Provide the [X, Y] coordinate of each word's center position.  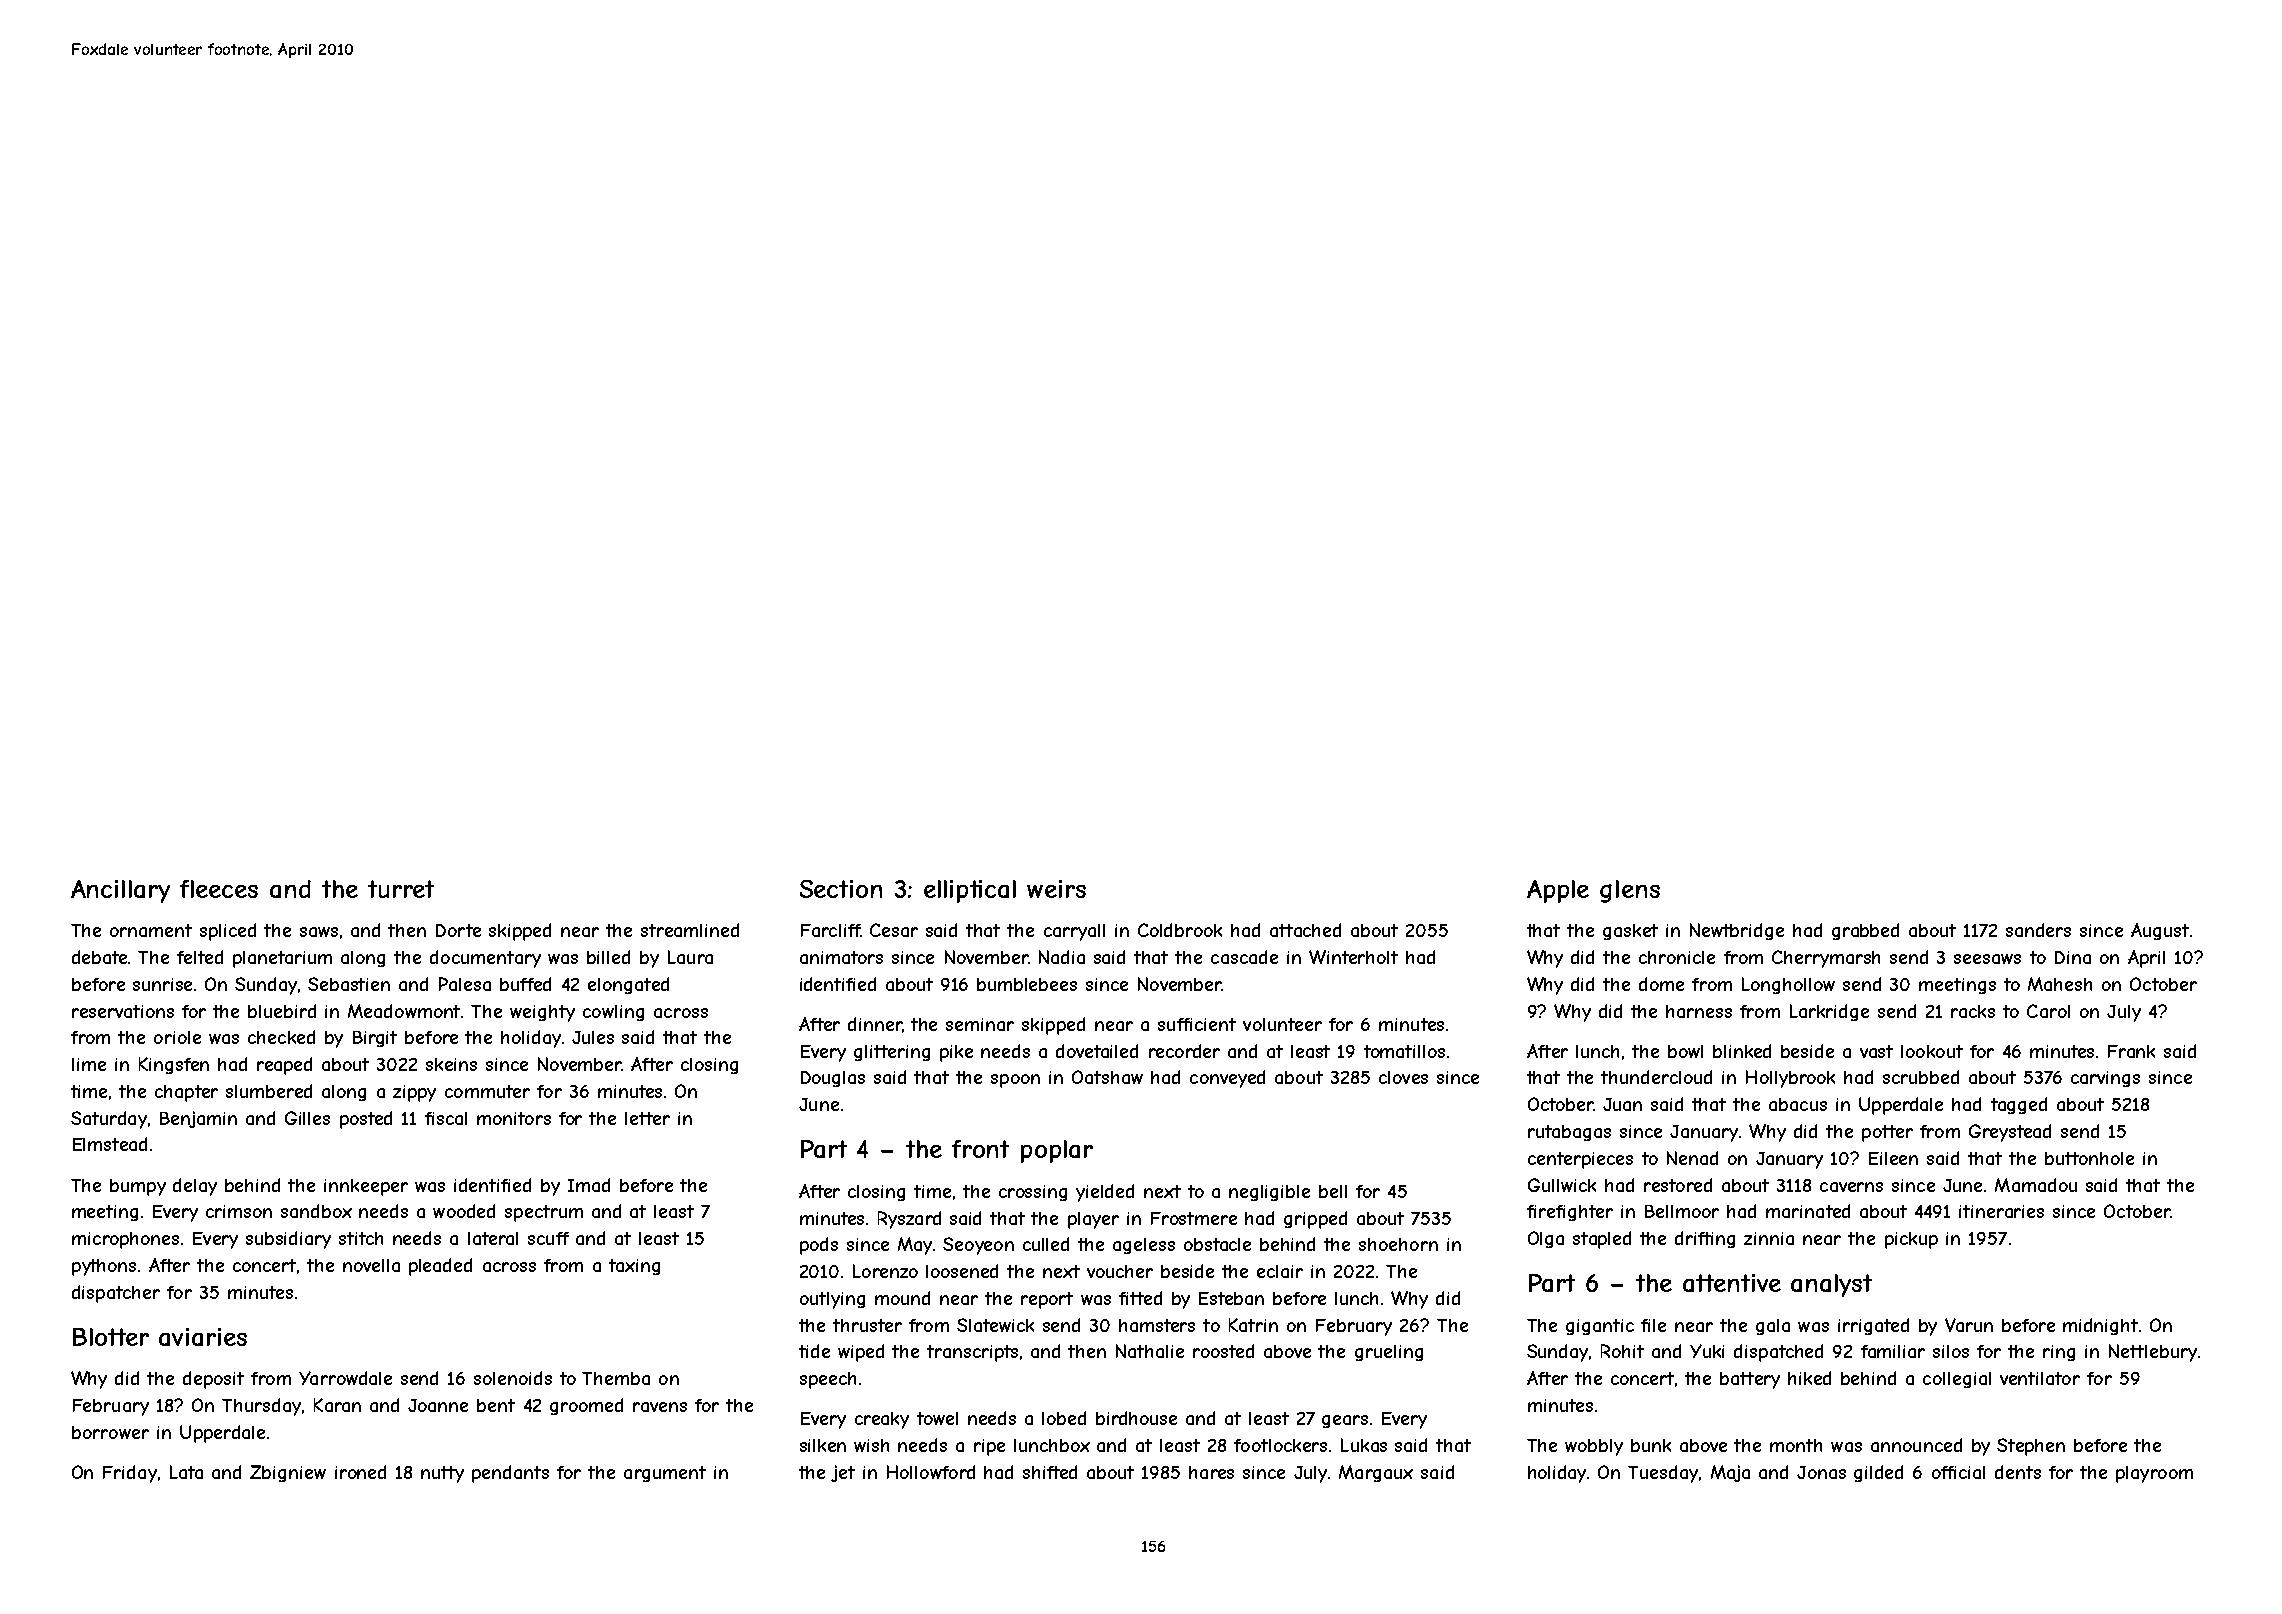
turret [401, 889]
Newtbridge [1737, 931]
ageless [1144, 1246]
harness [1699, 1011]
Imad [589, 1185]
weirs [1056, 889]
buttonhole [2089, 1158]
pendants [510, 1474]
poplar [1057, 1151]
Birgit [375, 1039]
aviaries [203, 1337]
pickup [1911, 1240]
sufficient [1197, 1024]
